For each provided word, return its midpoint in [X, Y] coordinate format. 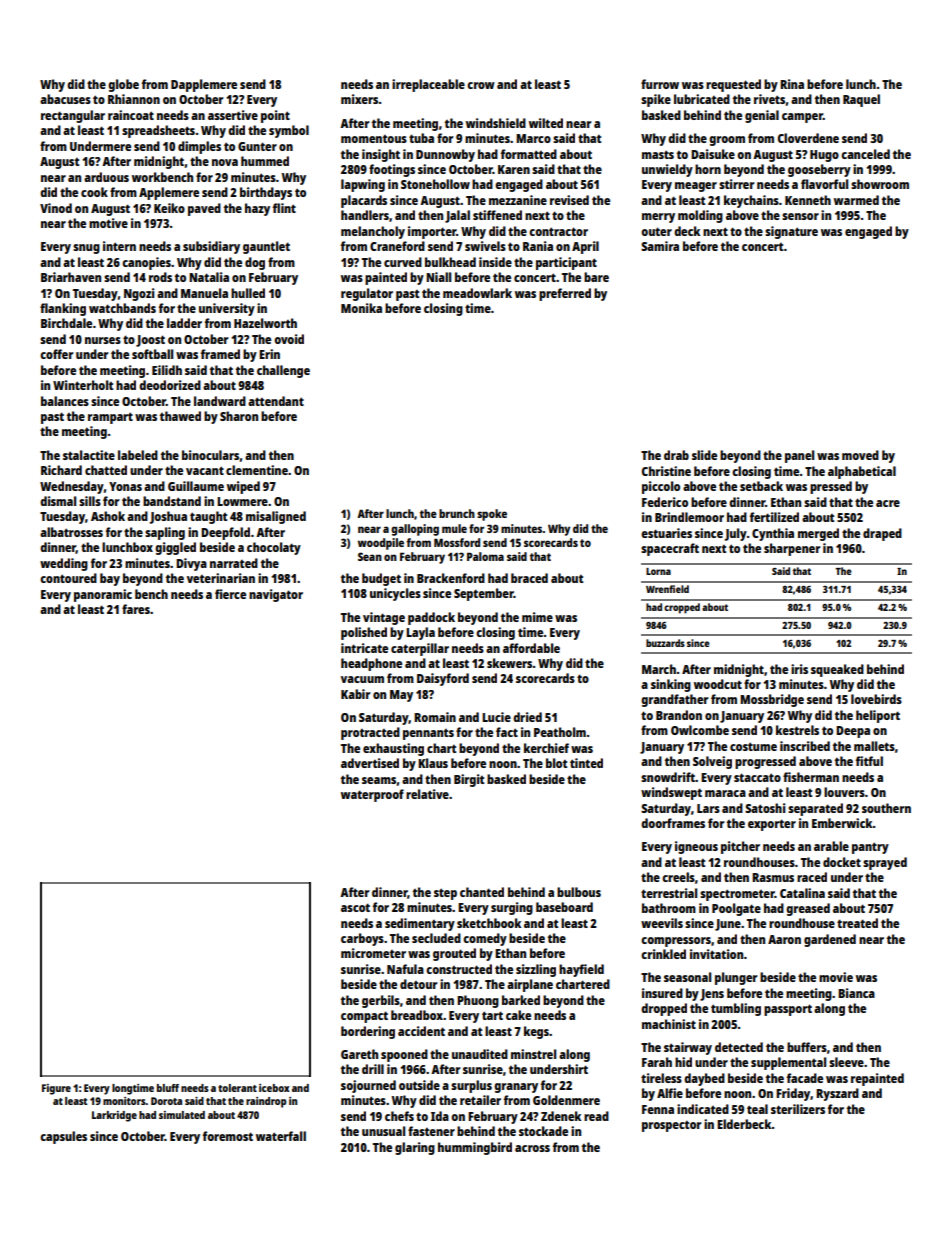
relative [427, 794]
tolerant [237, 1088]
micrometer [373, 953]
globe [123, 85]
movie [836, 977]
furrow [660, 84]
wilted [546, 123]
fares [136, 609]
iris [799, 669]
